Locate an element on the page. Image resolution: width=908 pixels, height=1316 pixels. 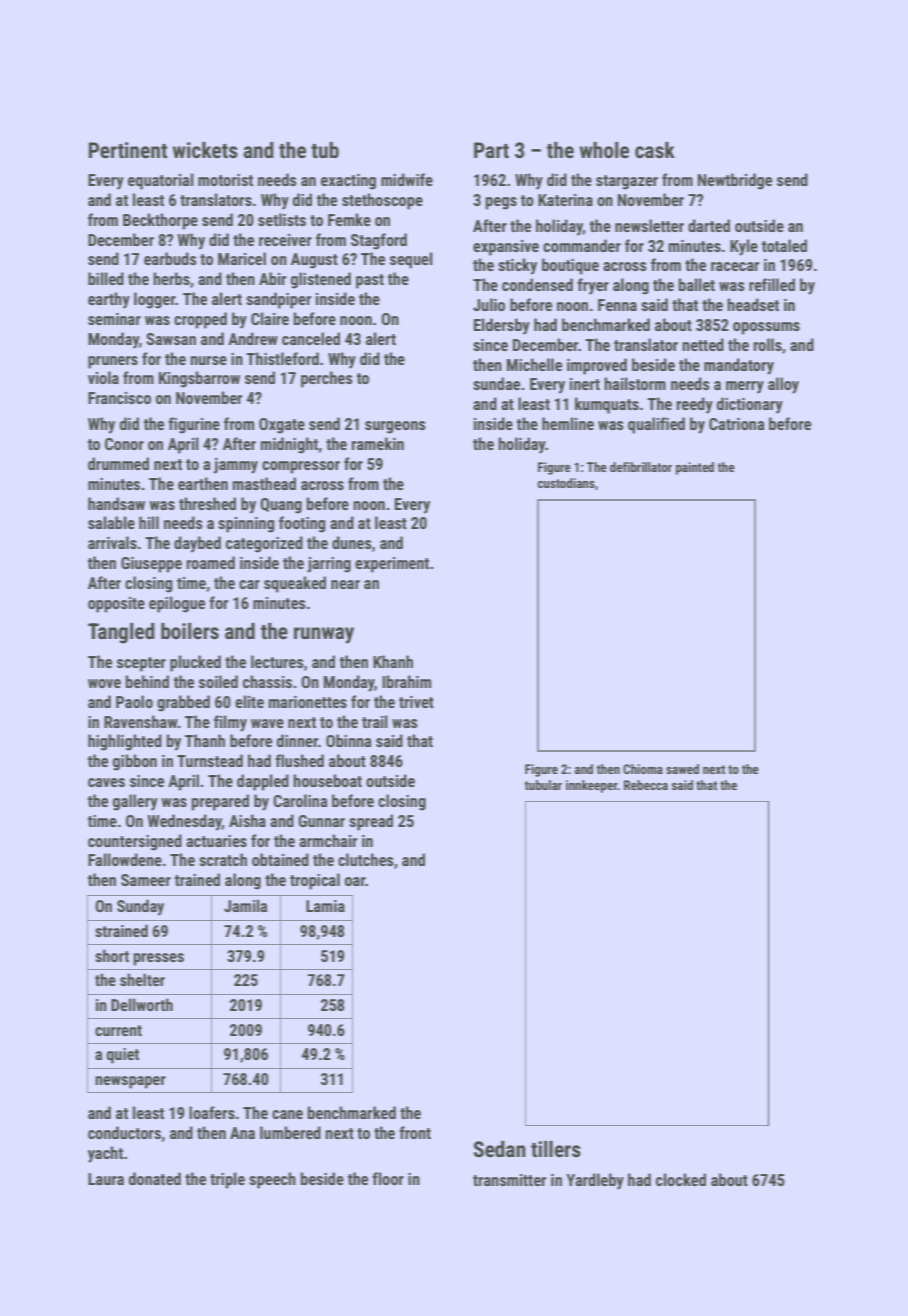
donated is located at coordinates (155, 1178).
